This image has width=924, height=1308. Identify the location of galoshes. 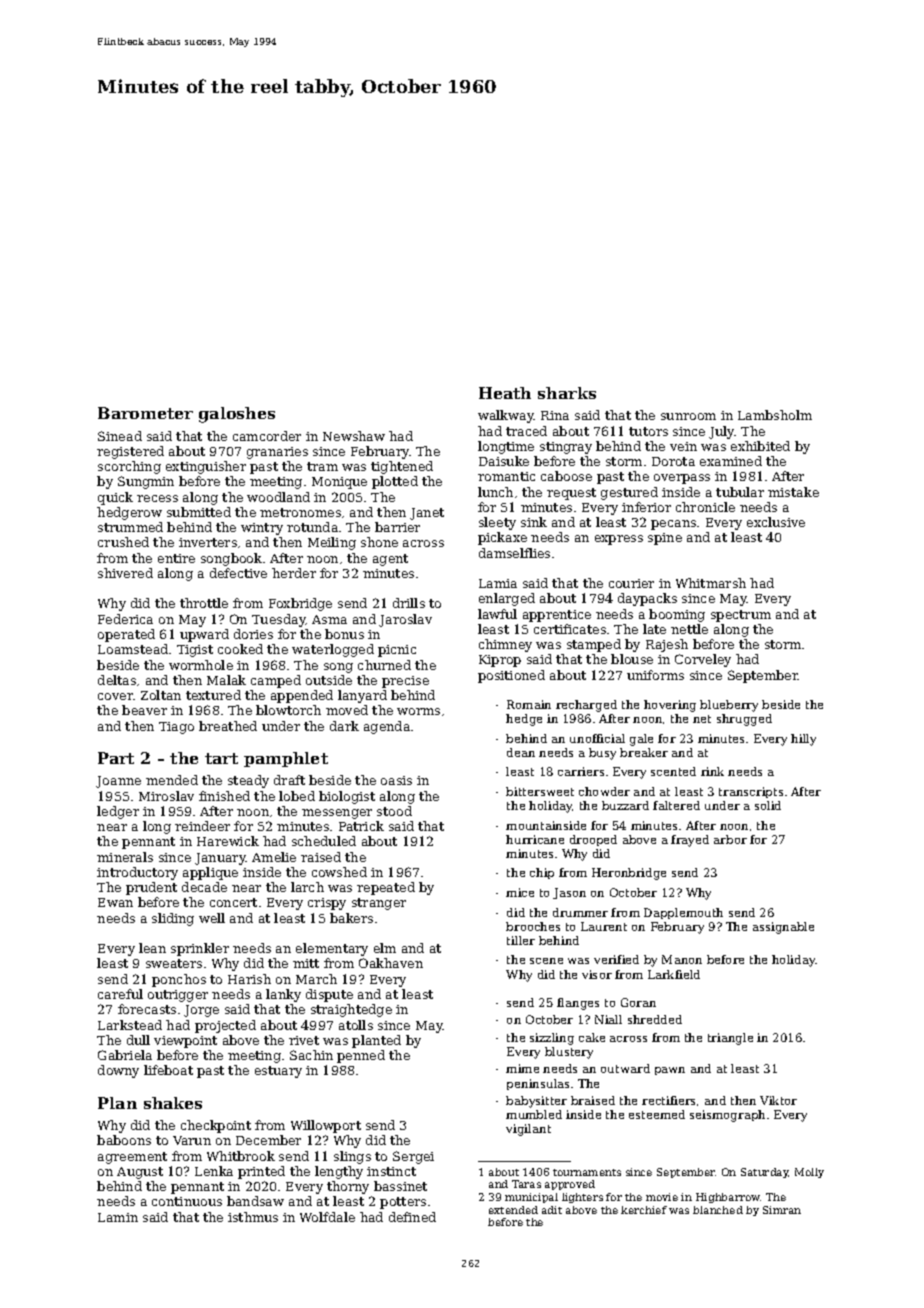
(237, 415).
